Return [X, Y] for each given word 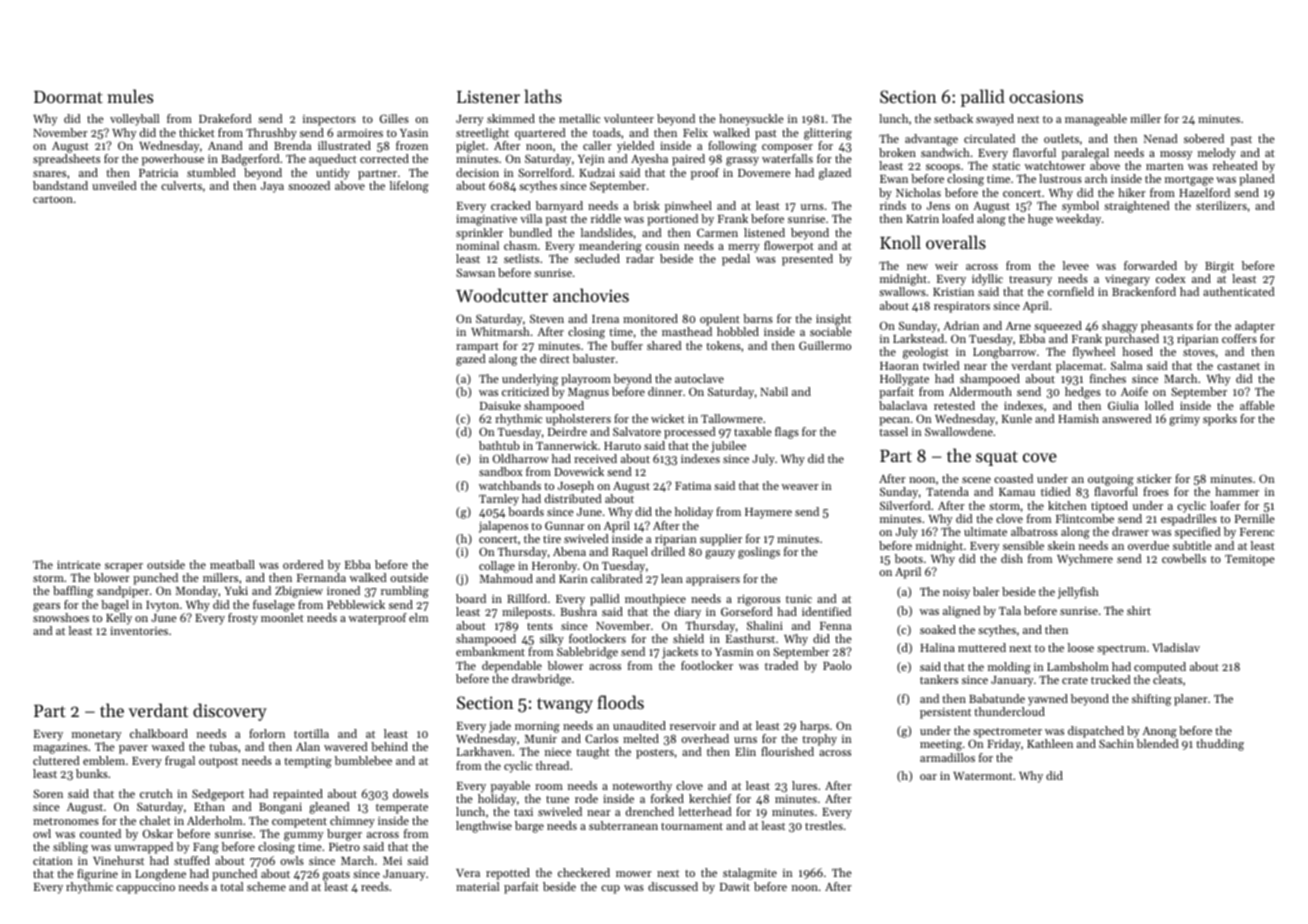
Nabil [774, 391]
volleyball [134, 120]
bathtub [499, 445]
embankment [490, 651]
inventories [139, 631]
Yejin [591, 160]
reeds [375, 886]
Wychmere [1085, 560]
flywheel [1094, 353]
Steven [547, 318]
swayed [995, 120]
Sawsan [475, 272]
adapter [1255, 327]
